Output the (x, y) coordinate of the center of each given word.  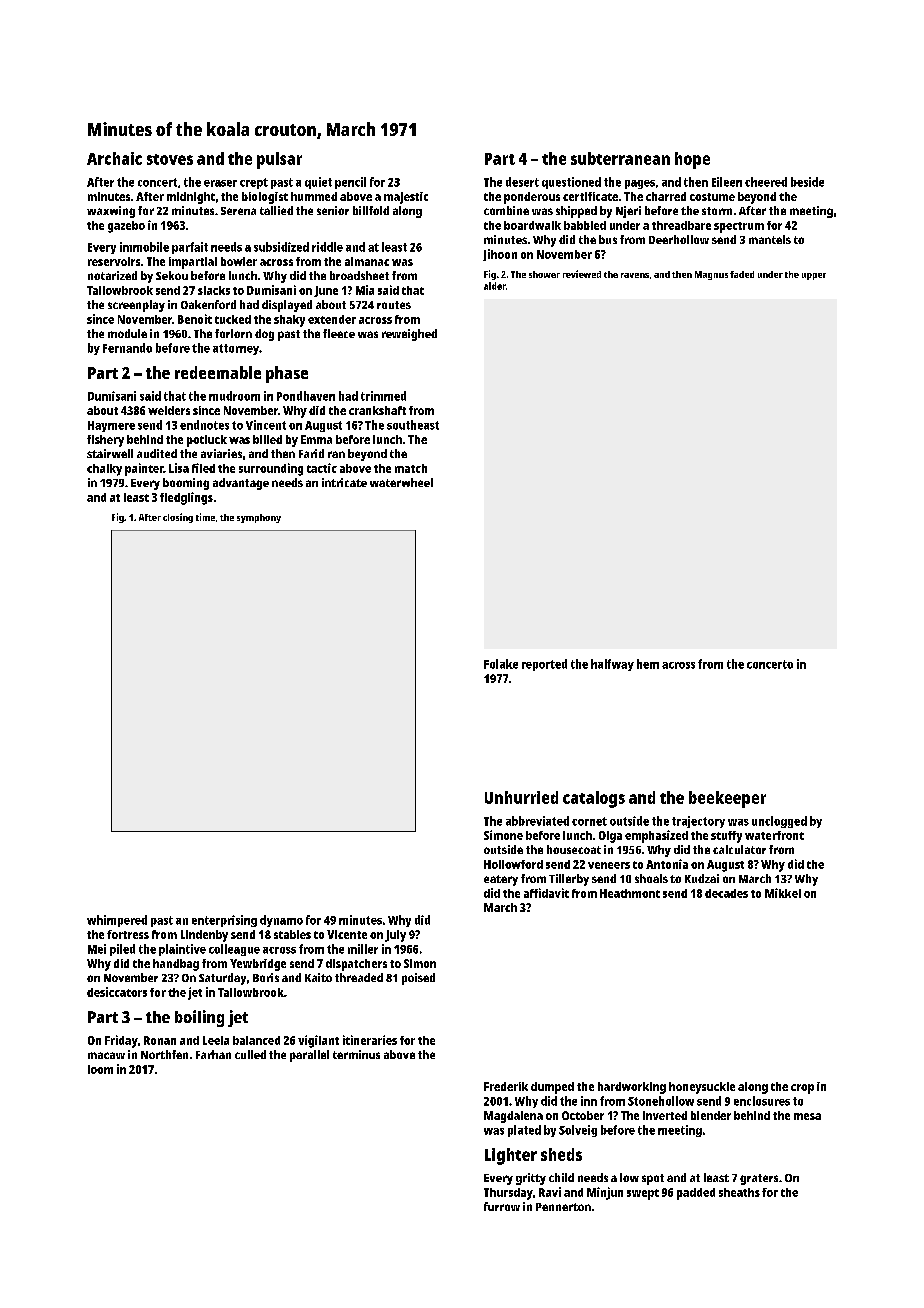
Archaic (114, 158)
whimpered (117, 921)
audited (157, 453)
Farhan (213, 1054)
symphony (259, 518)
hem (648, 664)
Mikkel (783, 893)
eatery (501, 880)
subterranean (620, 158)
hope (692, 160)
